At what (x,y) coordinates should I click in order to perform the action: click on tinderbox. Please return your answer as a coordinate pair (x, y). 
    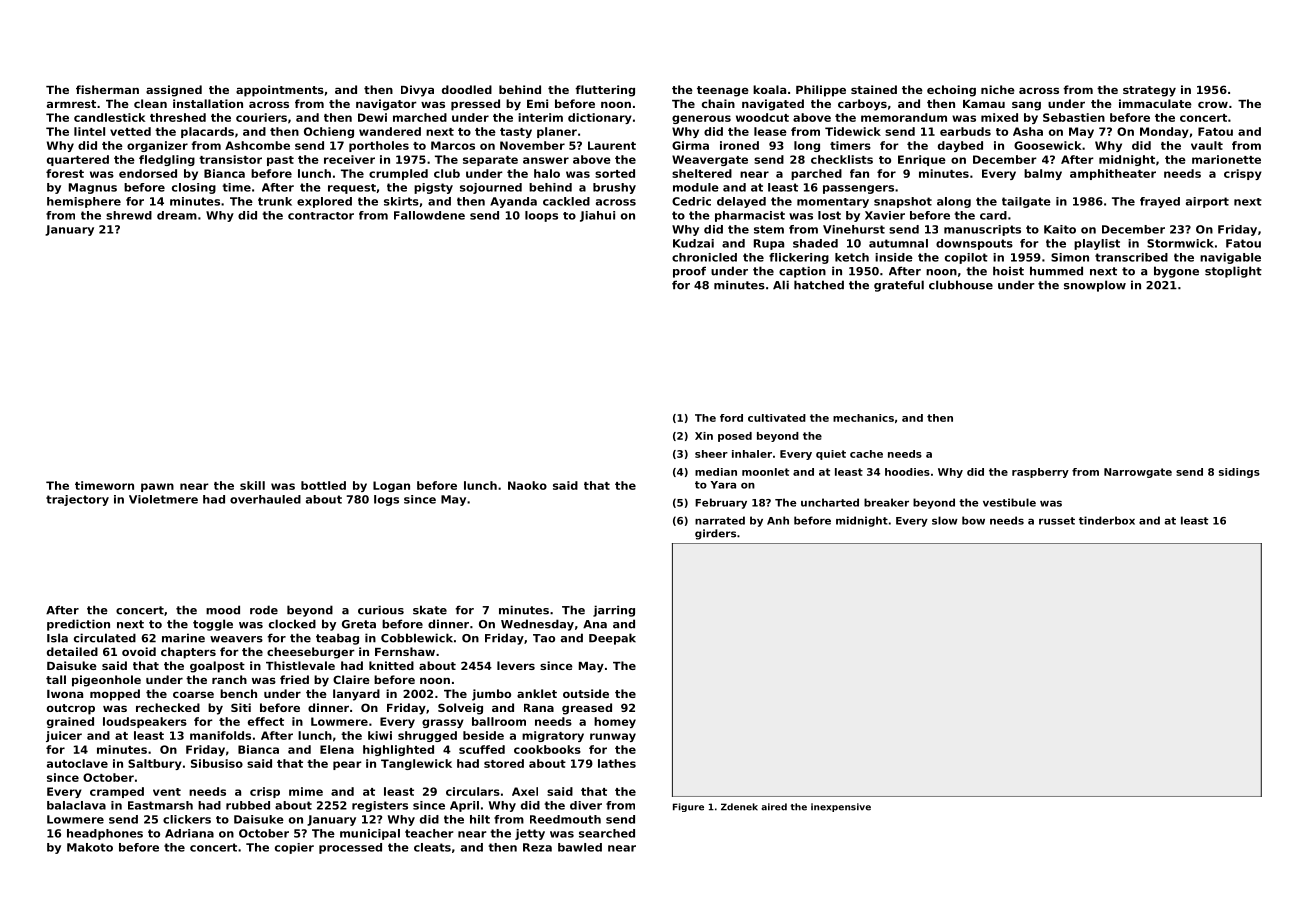
    Looking at the image, I should click on (1107, 520).
